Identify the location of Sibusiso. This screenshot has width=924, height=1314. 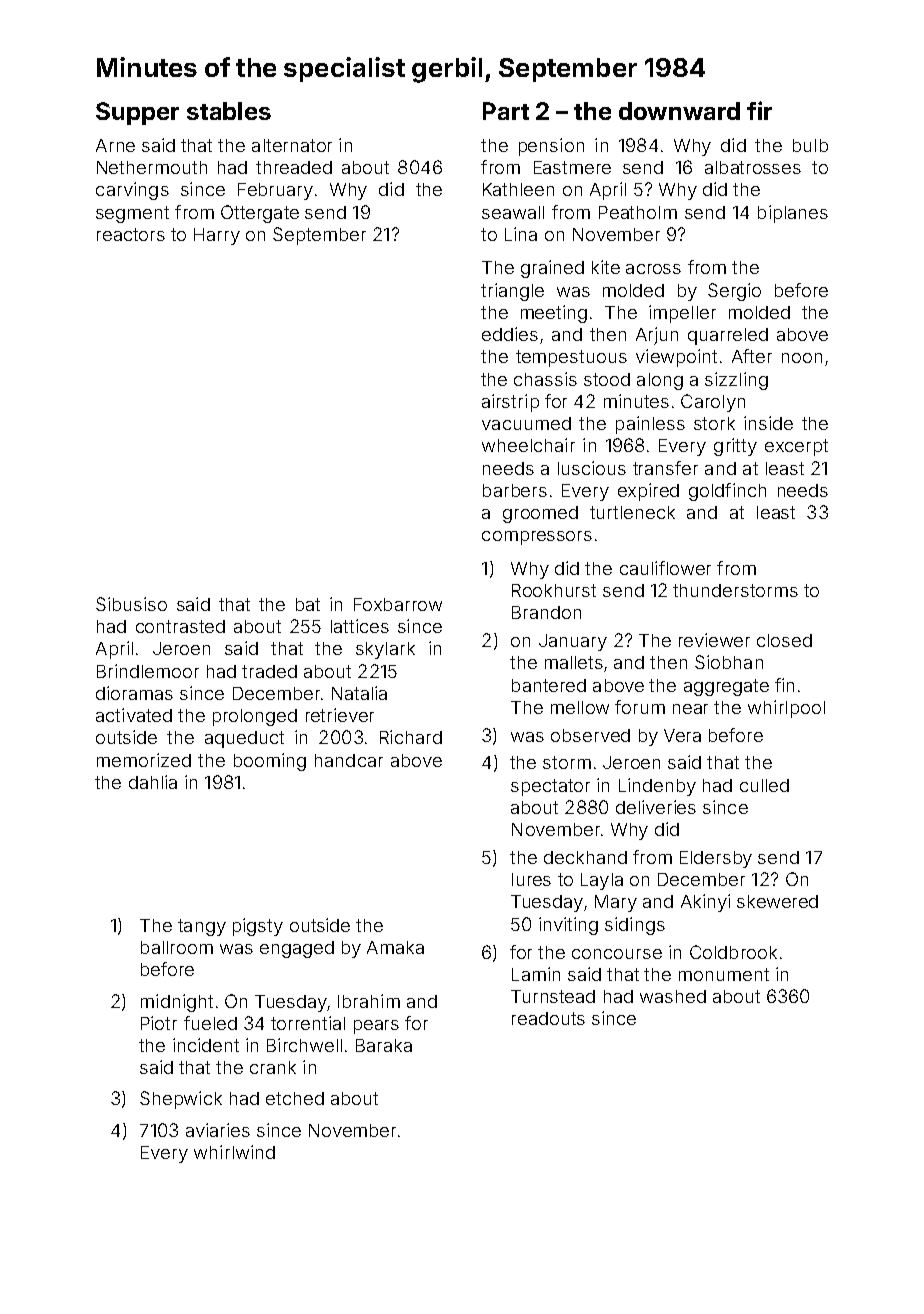
(131, 604).
